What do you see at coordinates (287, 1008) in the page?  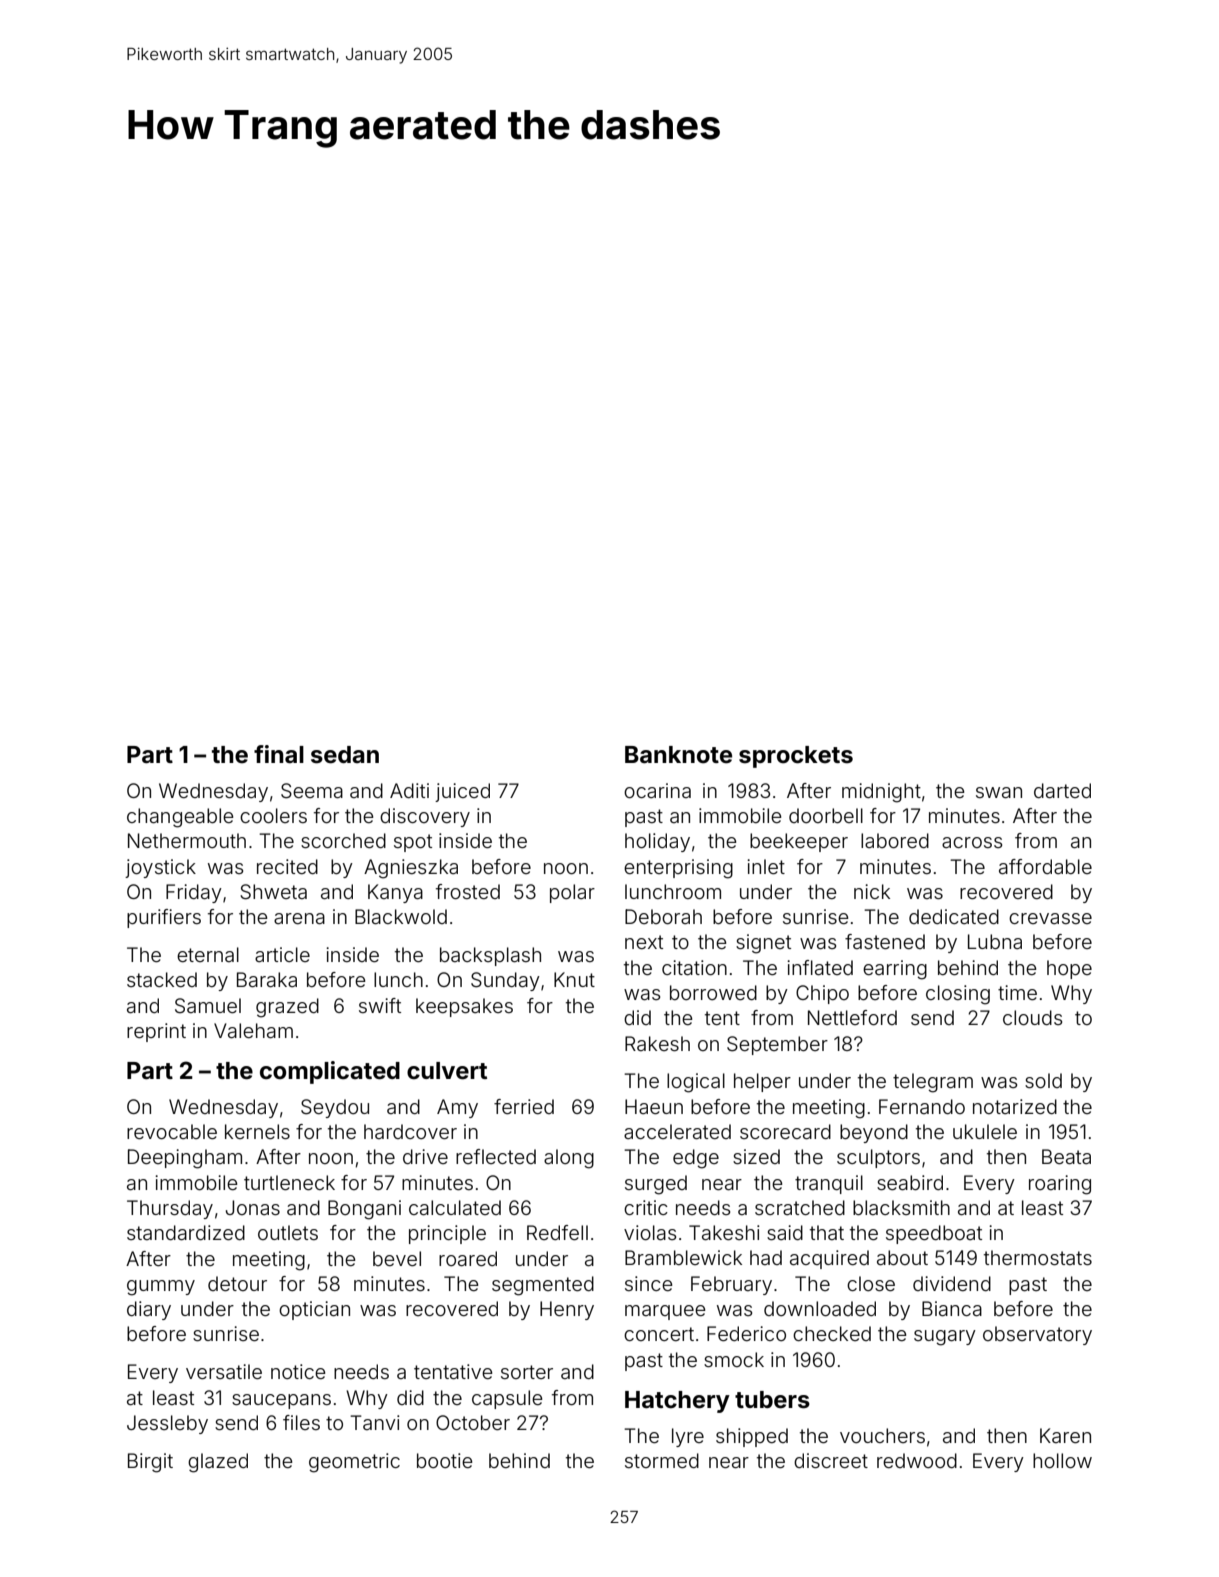 I see `grazed` at bounding box center [287, 1008].
